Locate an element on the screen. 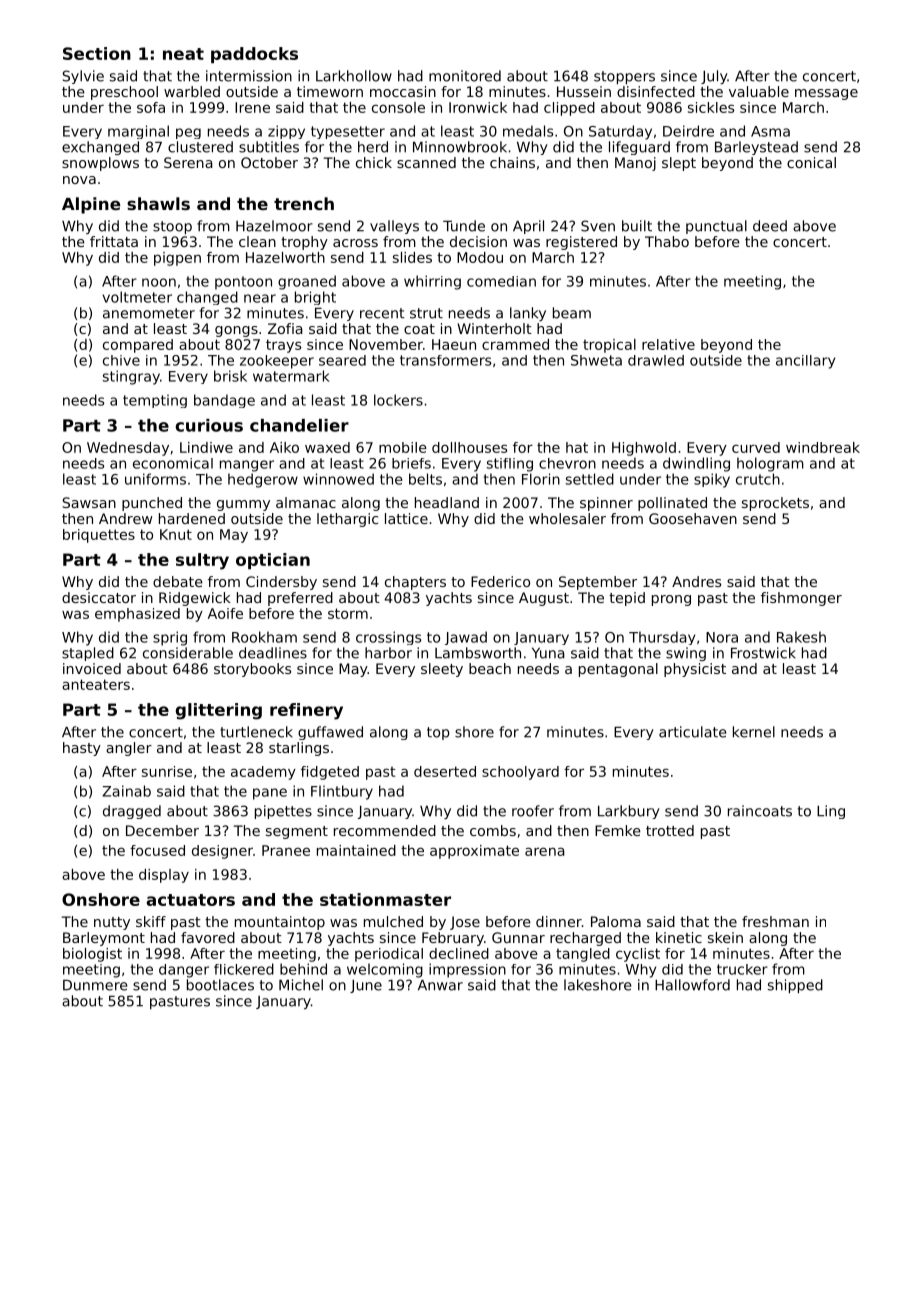  Larkhollow is located at coordinates (354, 76).
